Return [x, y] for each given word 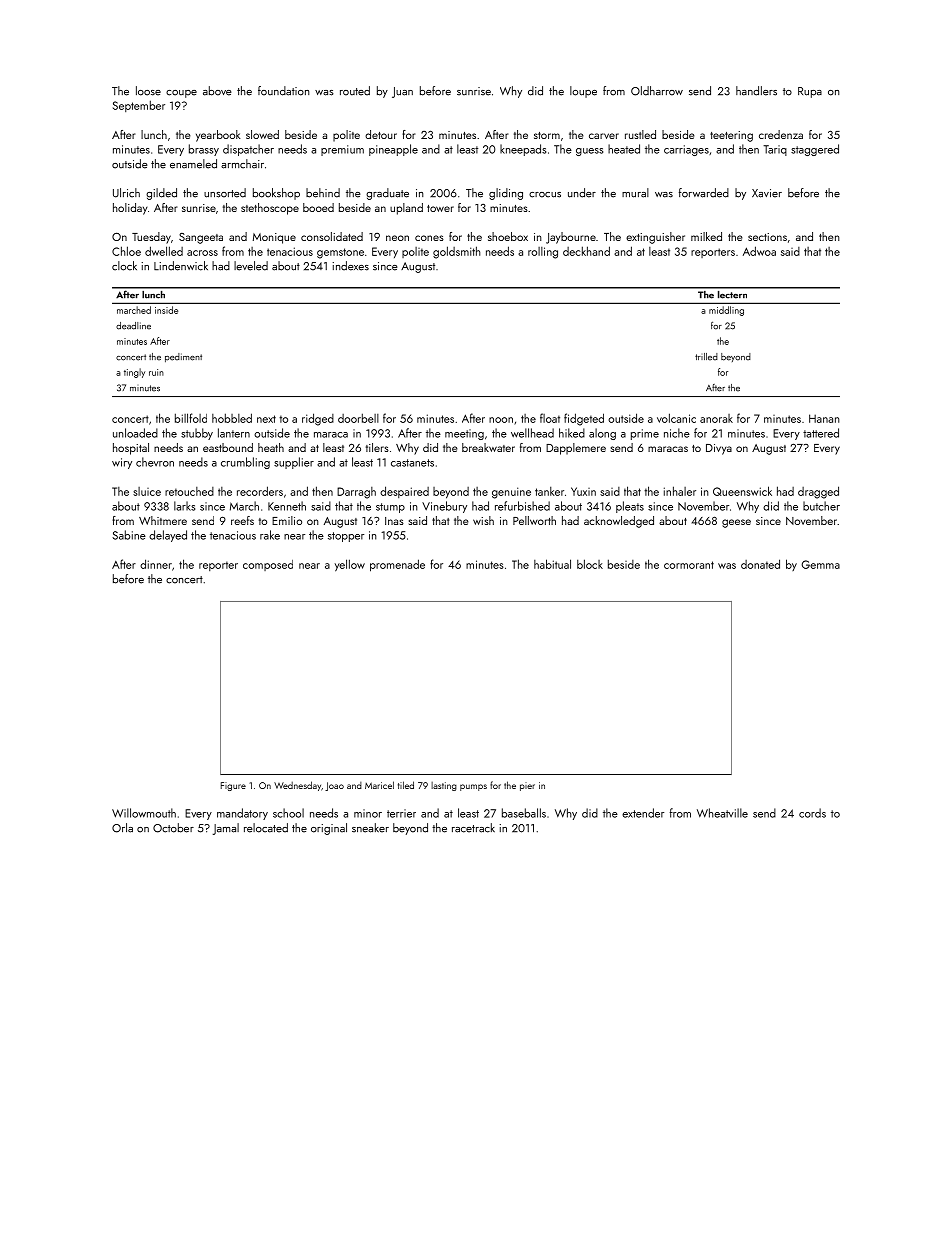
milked [706, 236]
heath [271, 447]
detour [381, 134]
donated [760, 564]
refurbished [522, 506]
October [173, 828]
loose [148, 91]
